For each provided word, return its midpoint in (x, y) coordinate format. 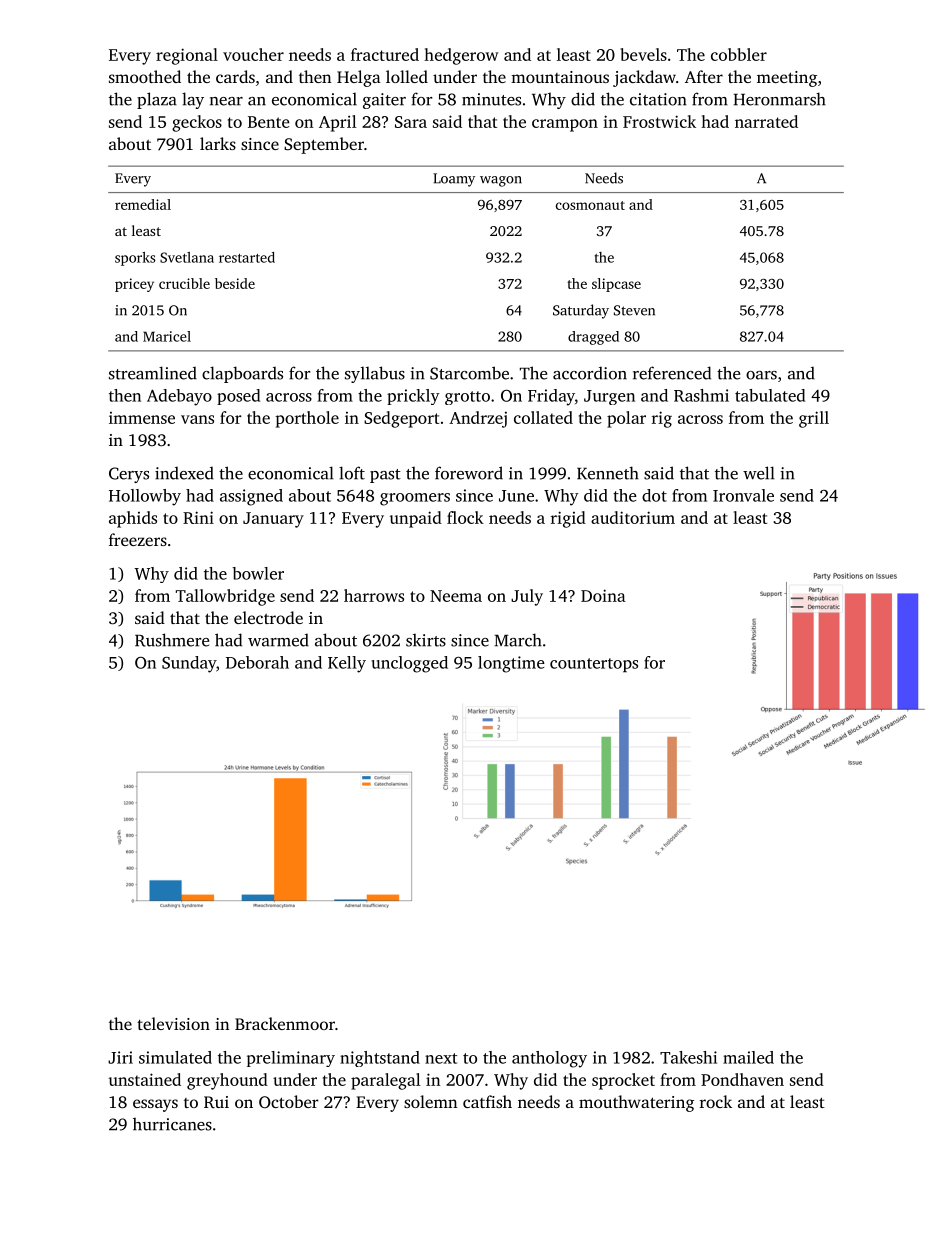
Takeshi (688, 1057)
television (173, 1023)
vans (197, 419)
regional (187, 56)
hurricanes (172, 1124)
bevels (643, 54)
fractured (385, 54)
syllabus (375, 374)
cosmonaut (590, 205)
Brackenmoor (285, 1023)
